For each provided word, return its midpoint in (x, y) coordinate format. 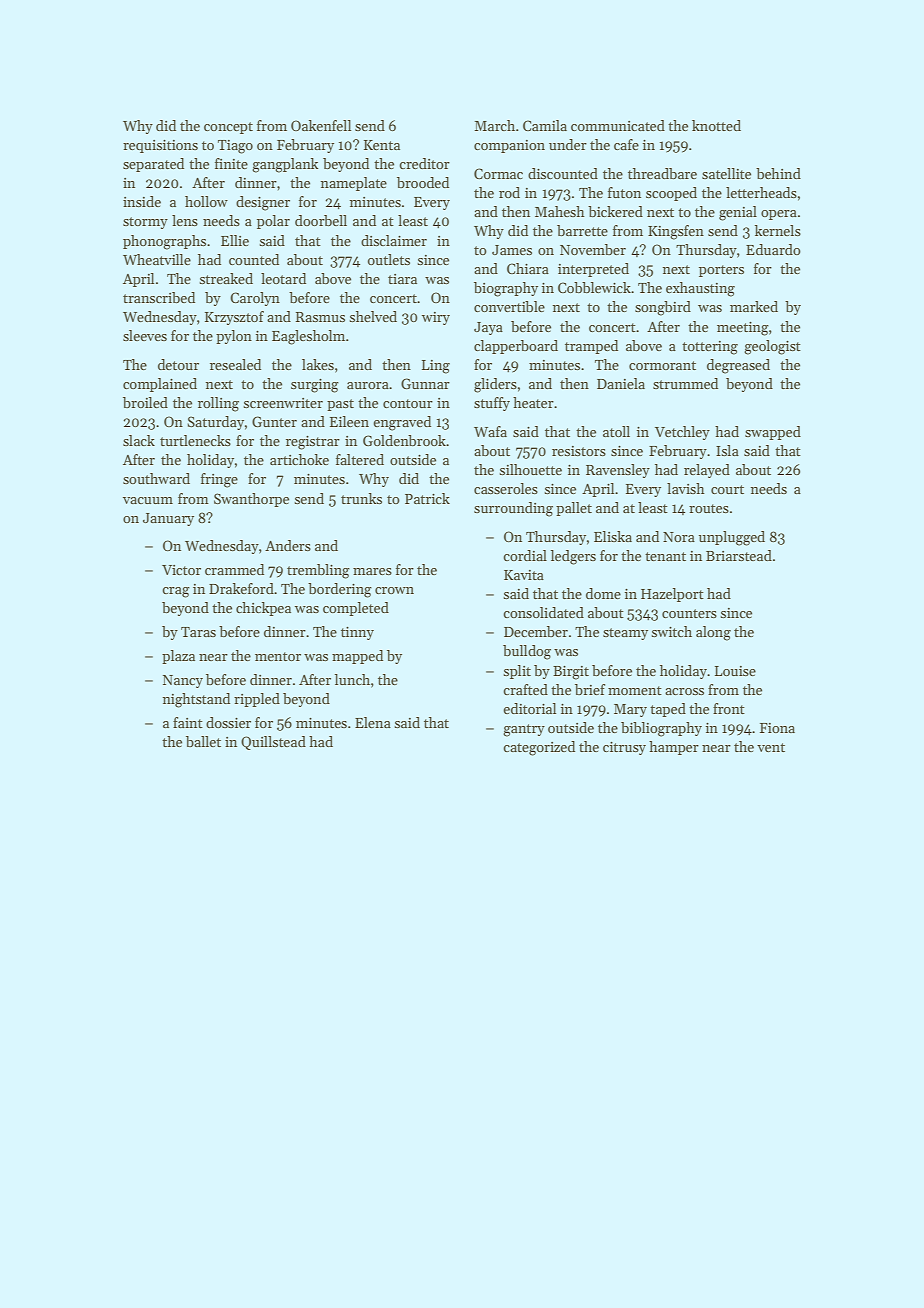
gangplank (285, 165)
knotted (716, 125)
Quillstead (273, 743)
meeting (743, 329)
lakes (318, 364)
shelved (373, 316)
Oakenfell (321, 125)
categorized (539, 748)
